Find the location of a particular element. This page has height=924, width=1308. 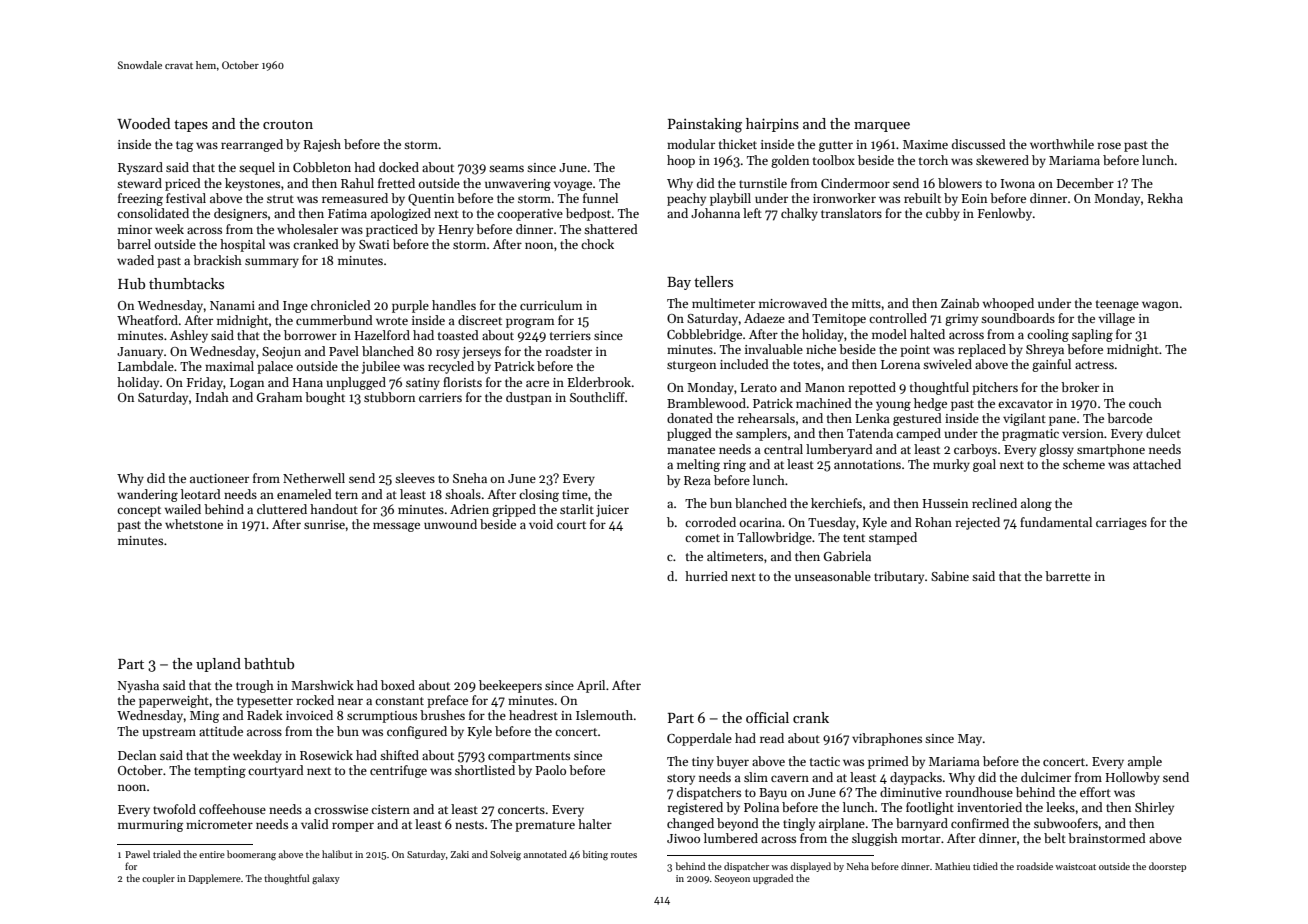

Painstaking is located at coordinates (705, 125).
